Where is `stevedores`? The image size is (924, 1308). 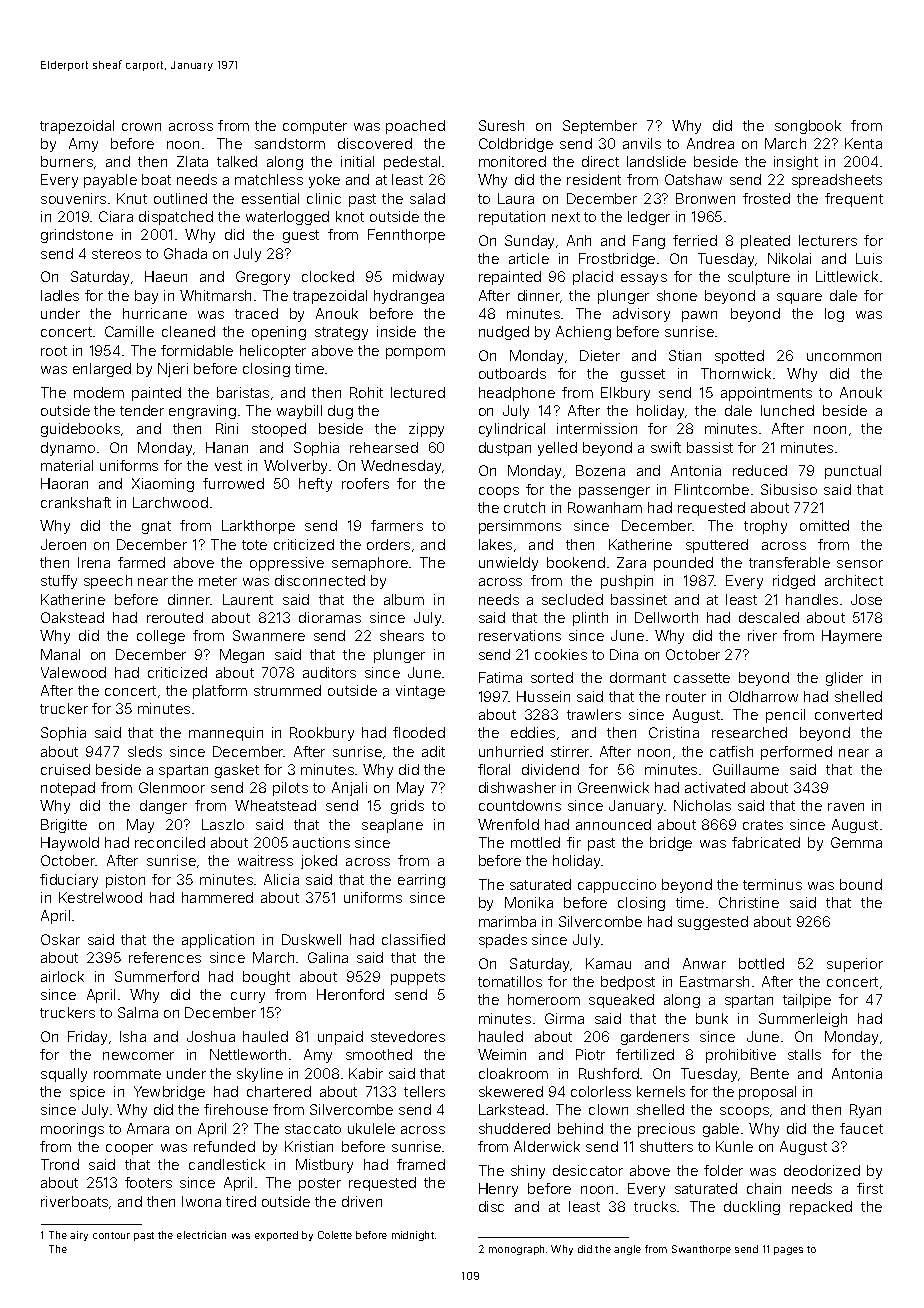 stevedores is located at coordinates (408, 1036).
